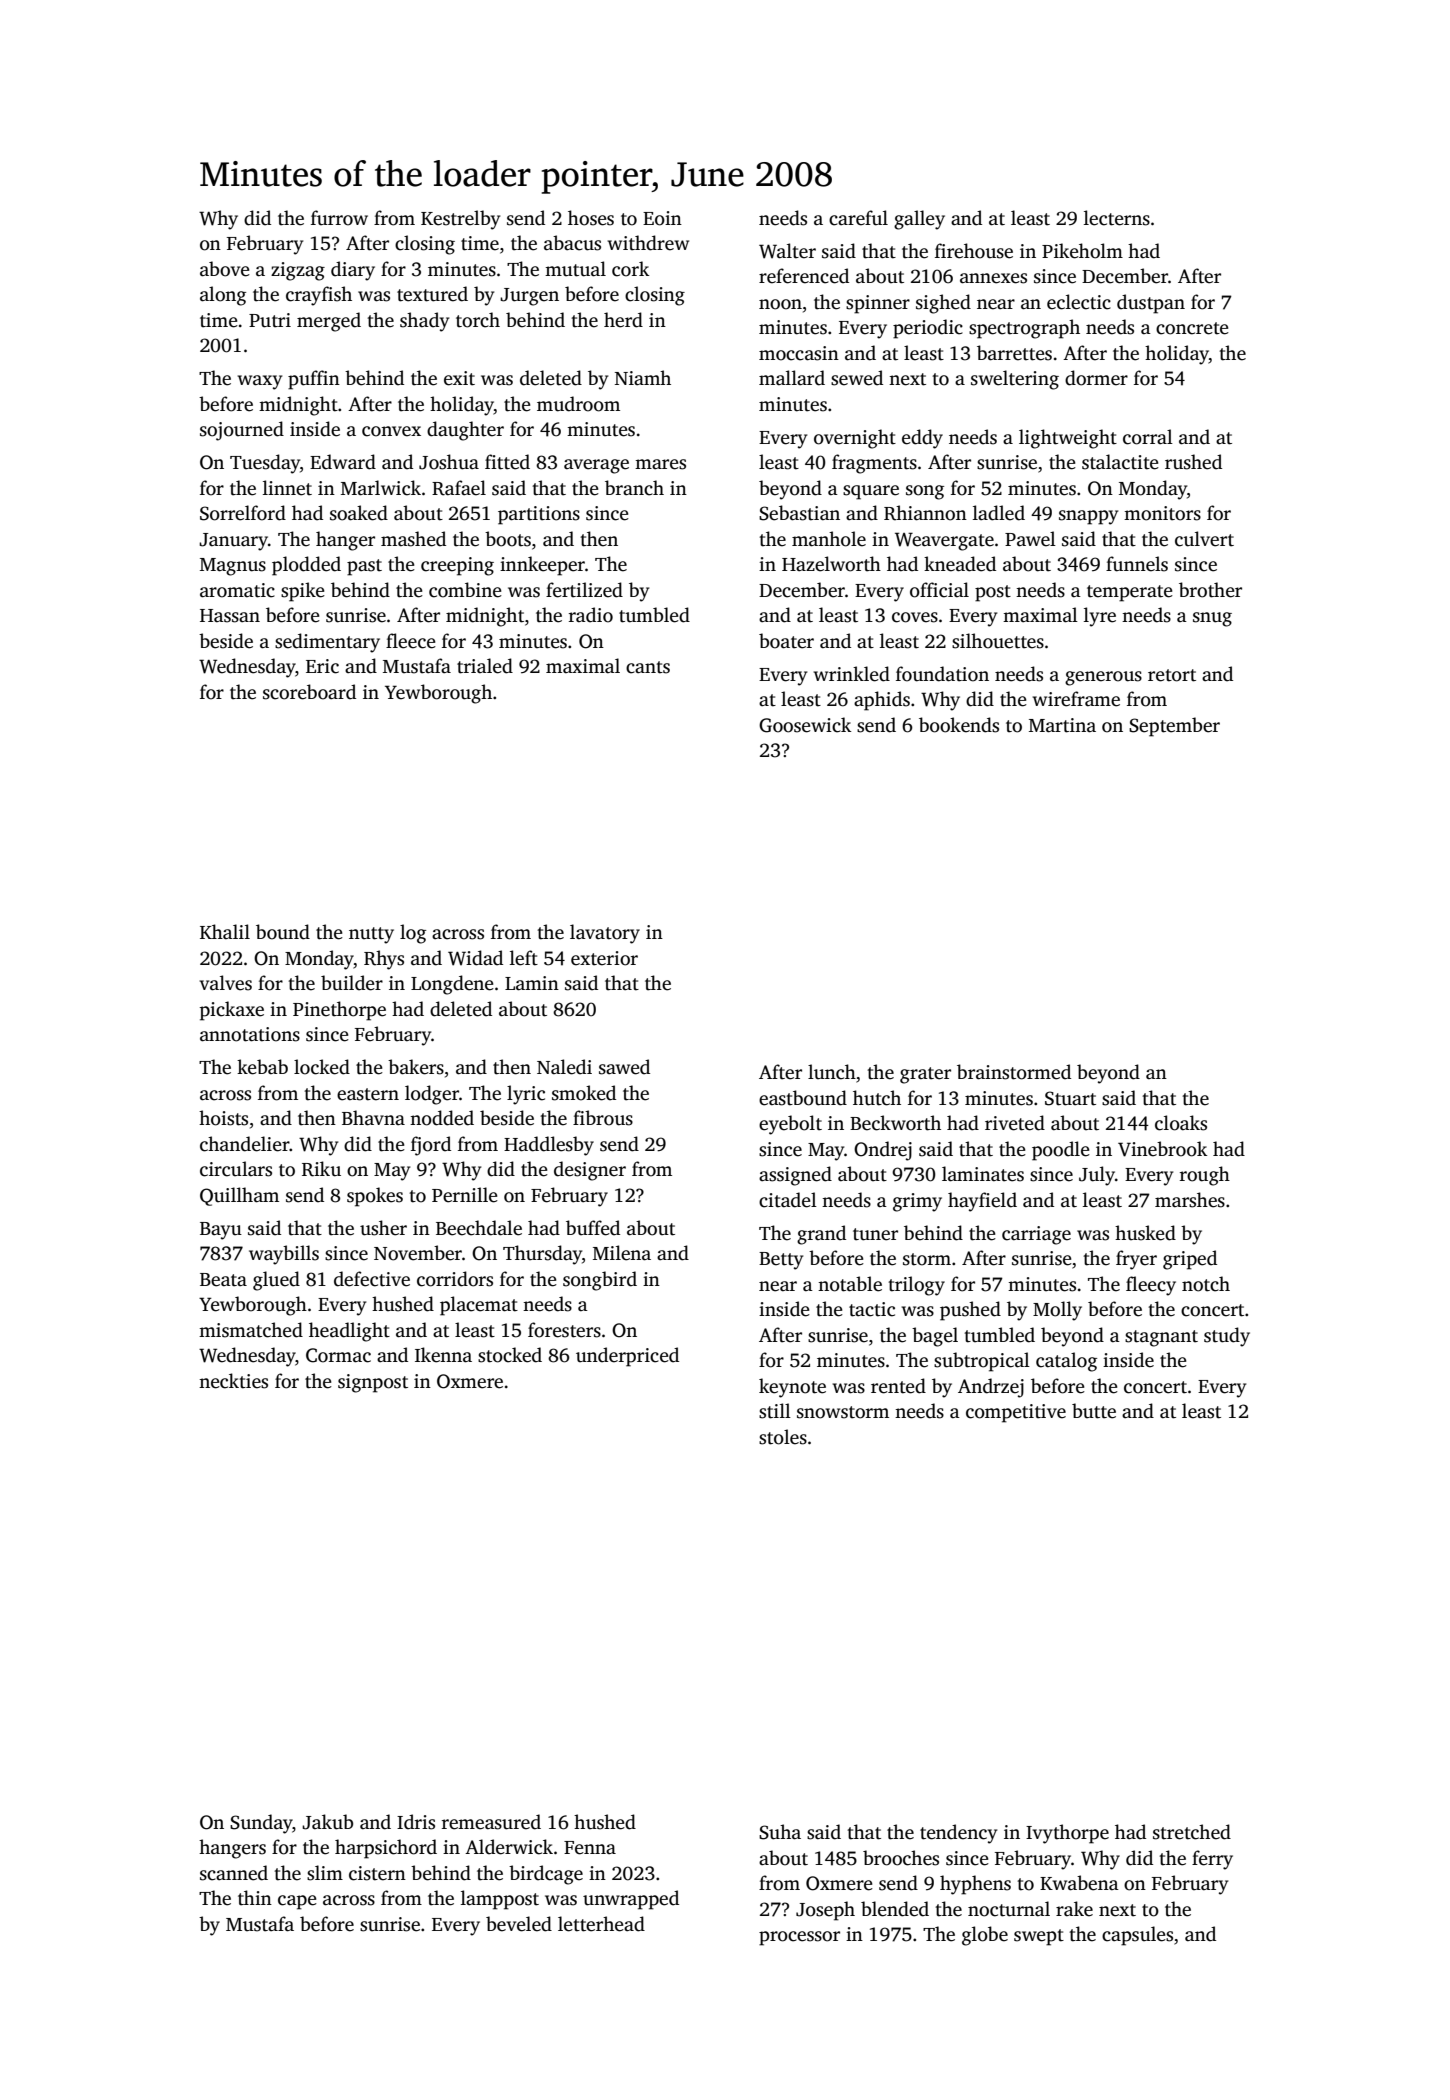 This image has width=1450, height=2100. What do you see at coordinates (1190, 1200) in the image?
I see `marshes` at bounding box center [1190, 1200].
